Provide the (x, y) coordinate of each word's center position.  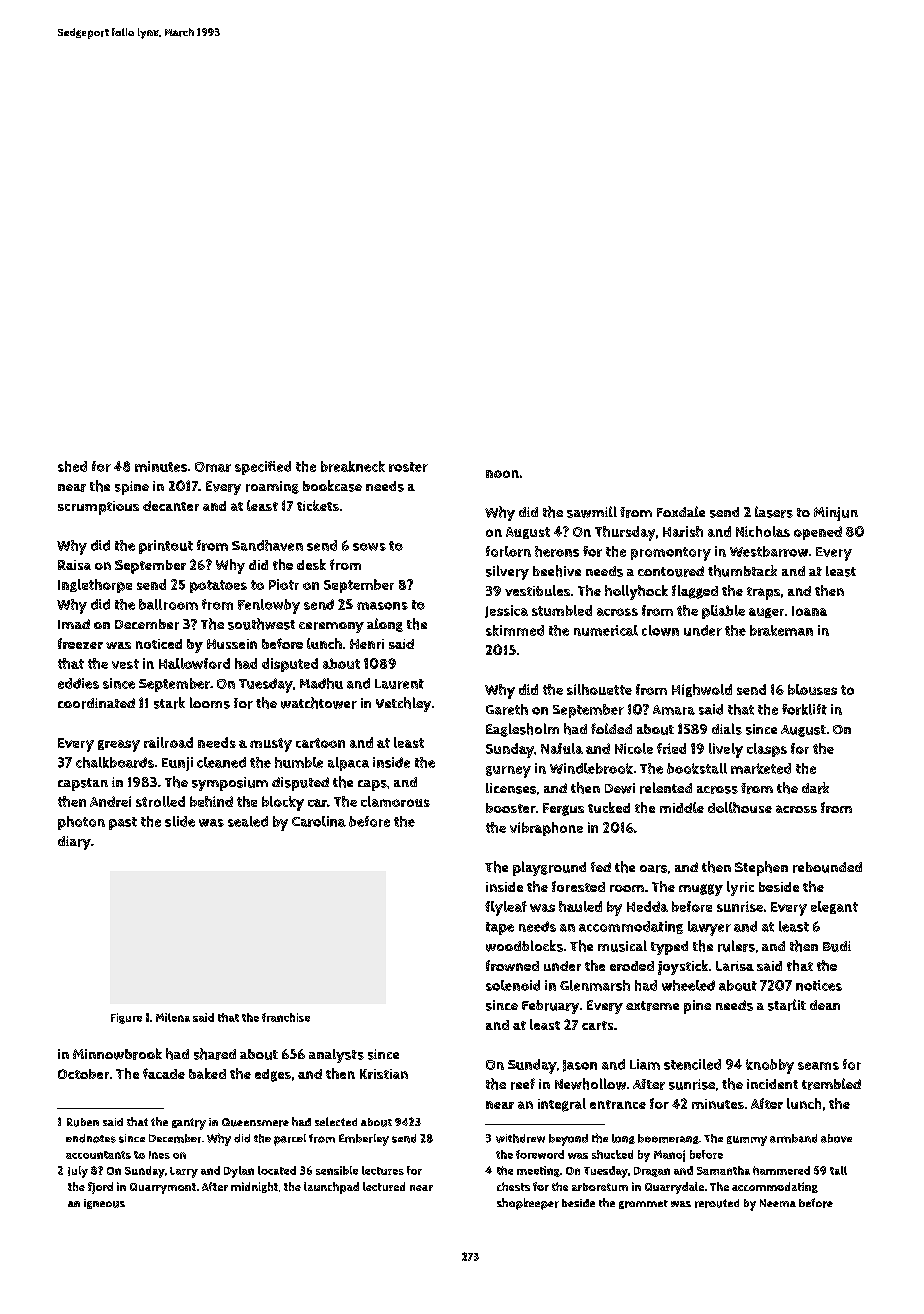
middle (682, 807)
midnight (254, 1187)
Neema (778, 1203)
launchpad (331, 1188)
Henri (367, 644)
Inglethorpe (95, 586)
